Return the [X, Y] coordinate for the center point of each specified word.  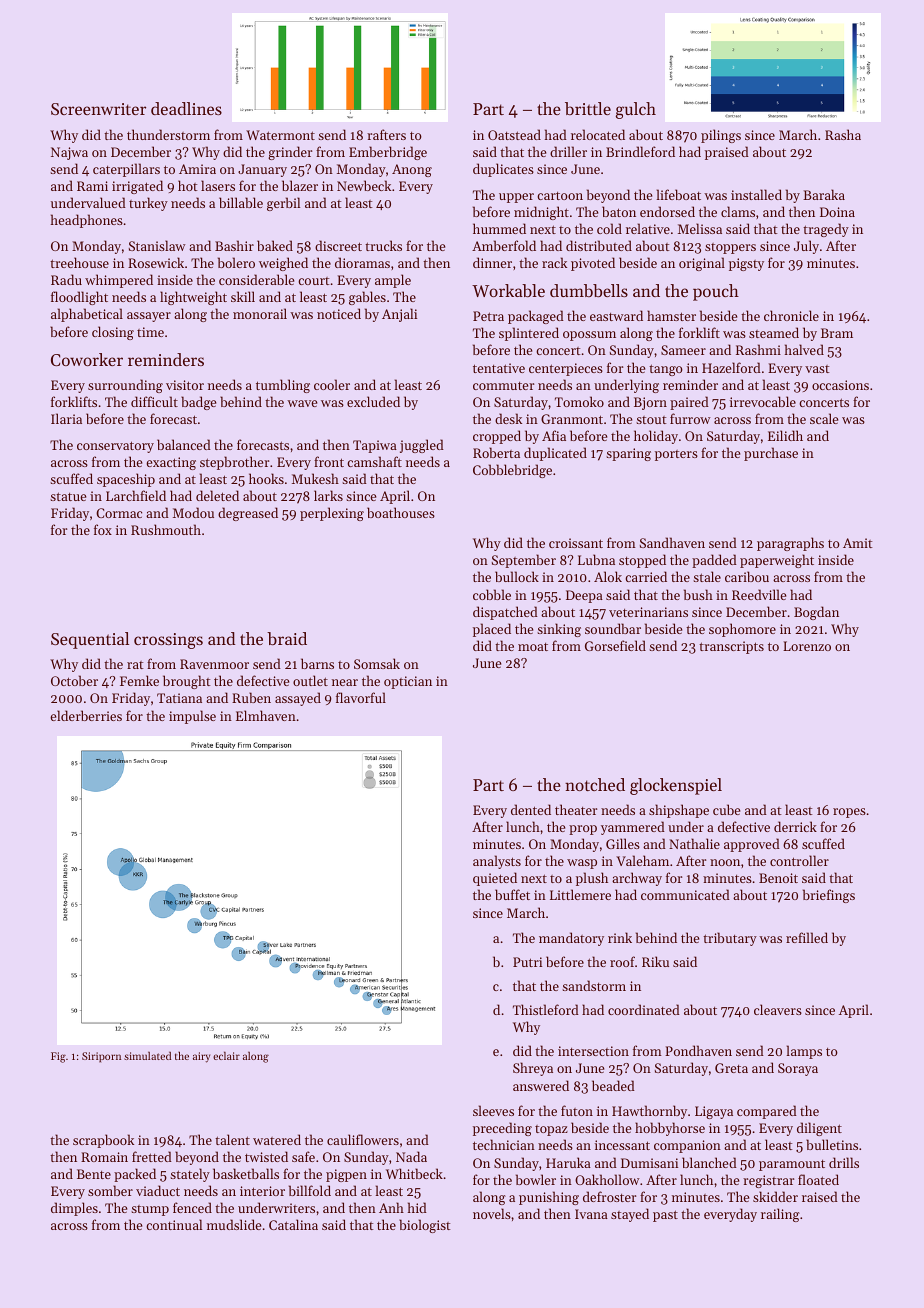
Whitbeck [414, 1173]
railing [780, 1215]
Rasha [843, 134]
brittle [588, 108]
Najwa [69, 153]
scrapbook [103, 1141]
